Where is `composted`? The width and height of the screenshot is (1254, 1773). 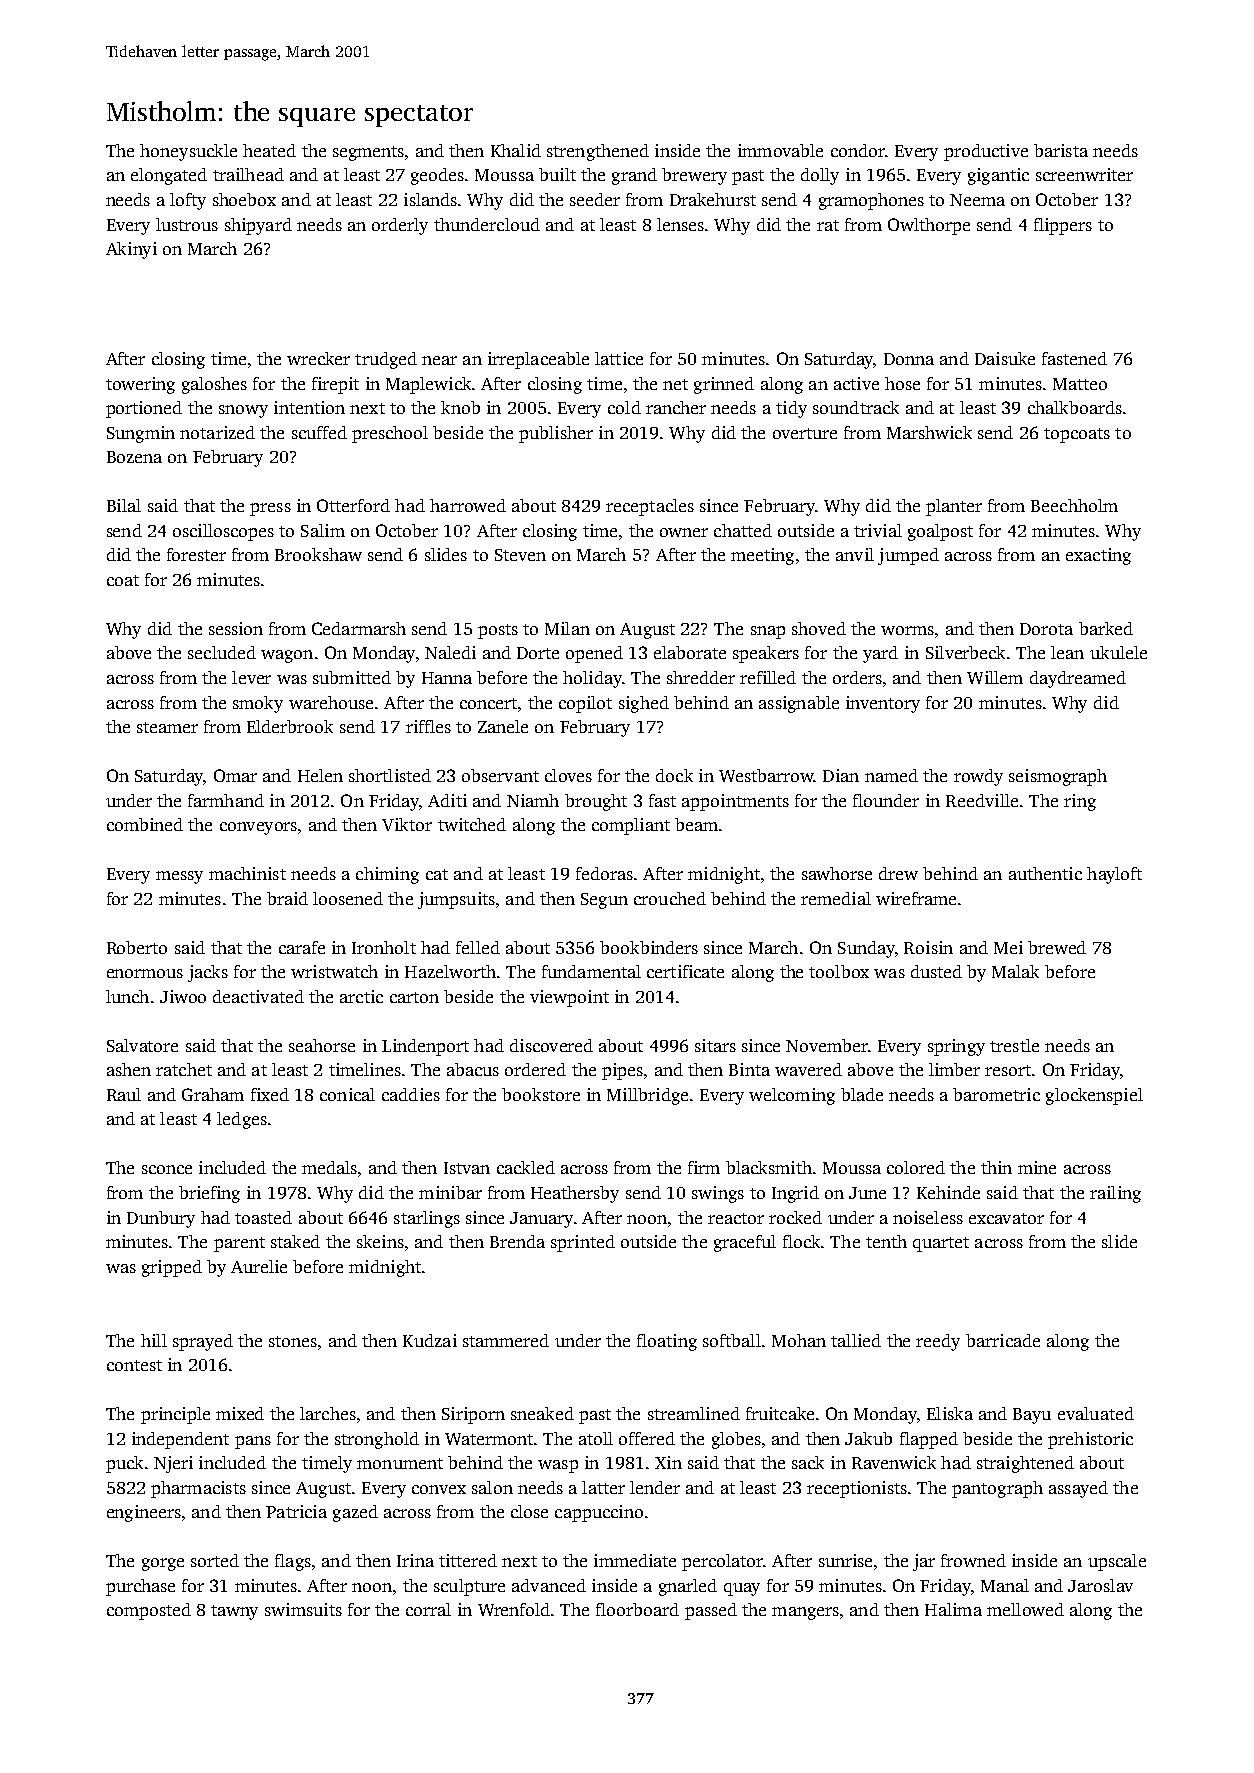
composted is located at coordinates (149, 1611).
